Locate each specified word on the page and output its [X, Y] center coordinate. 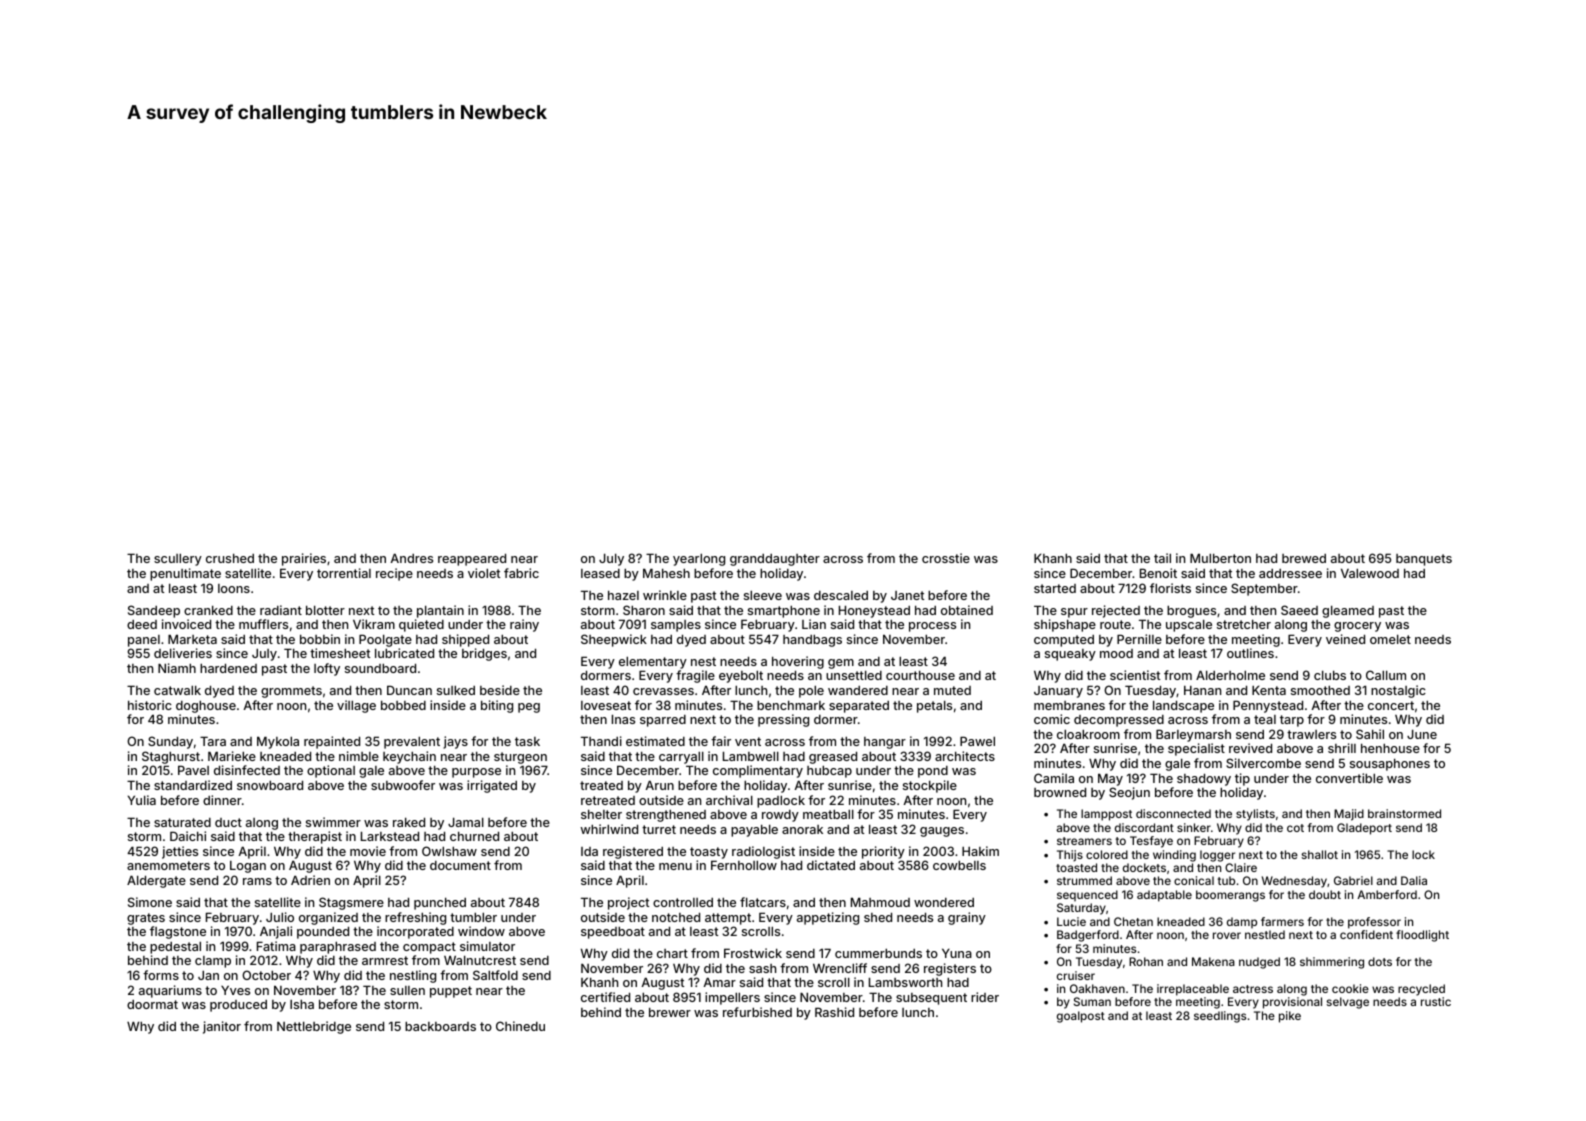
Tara [213, 741]
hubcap [829, 771]
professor [1374, 923]
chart [672, 953]
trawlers [1311, 734]
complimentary [758, 771]
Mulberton [1220, 558]
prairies [304, 559]
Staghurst [171, 757]
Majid [1349, 815]
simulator [487, 946]
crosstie [946, 558]
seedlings [1220, 1017]
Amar [720, 982]
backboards [440, 1026]
